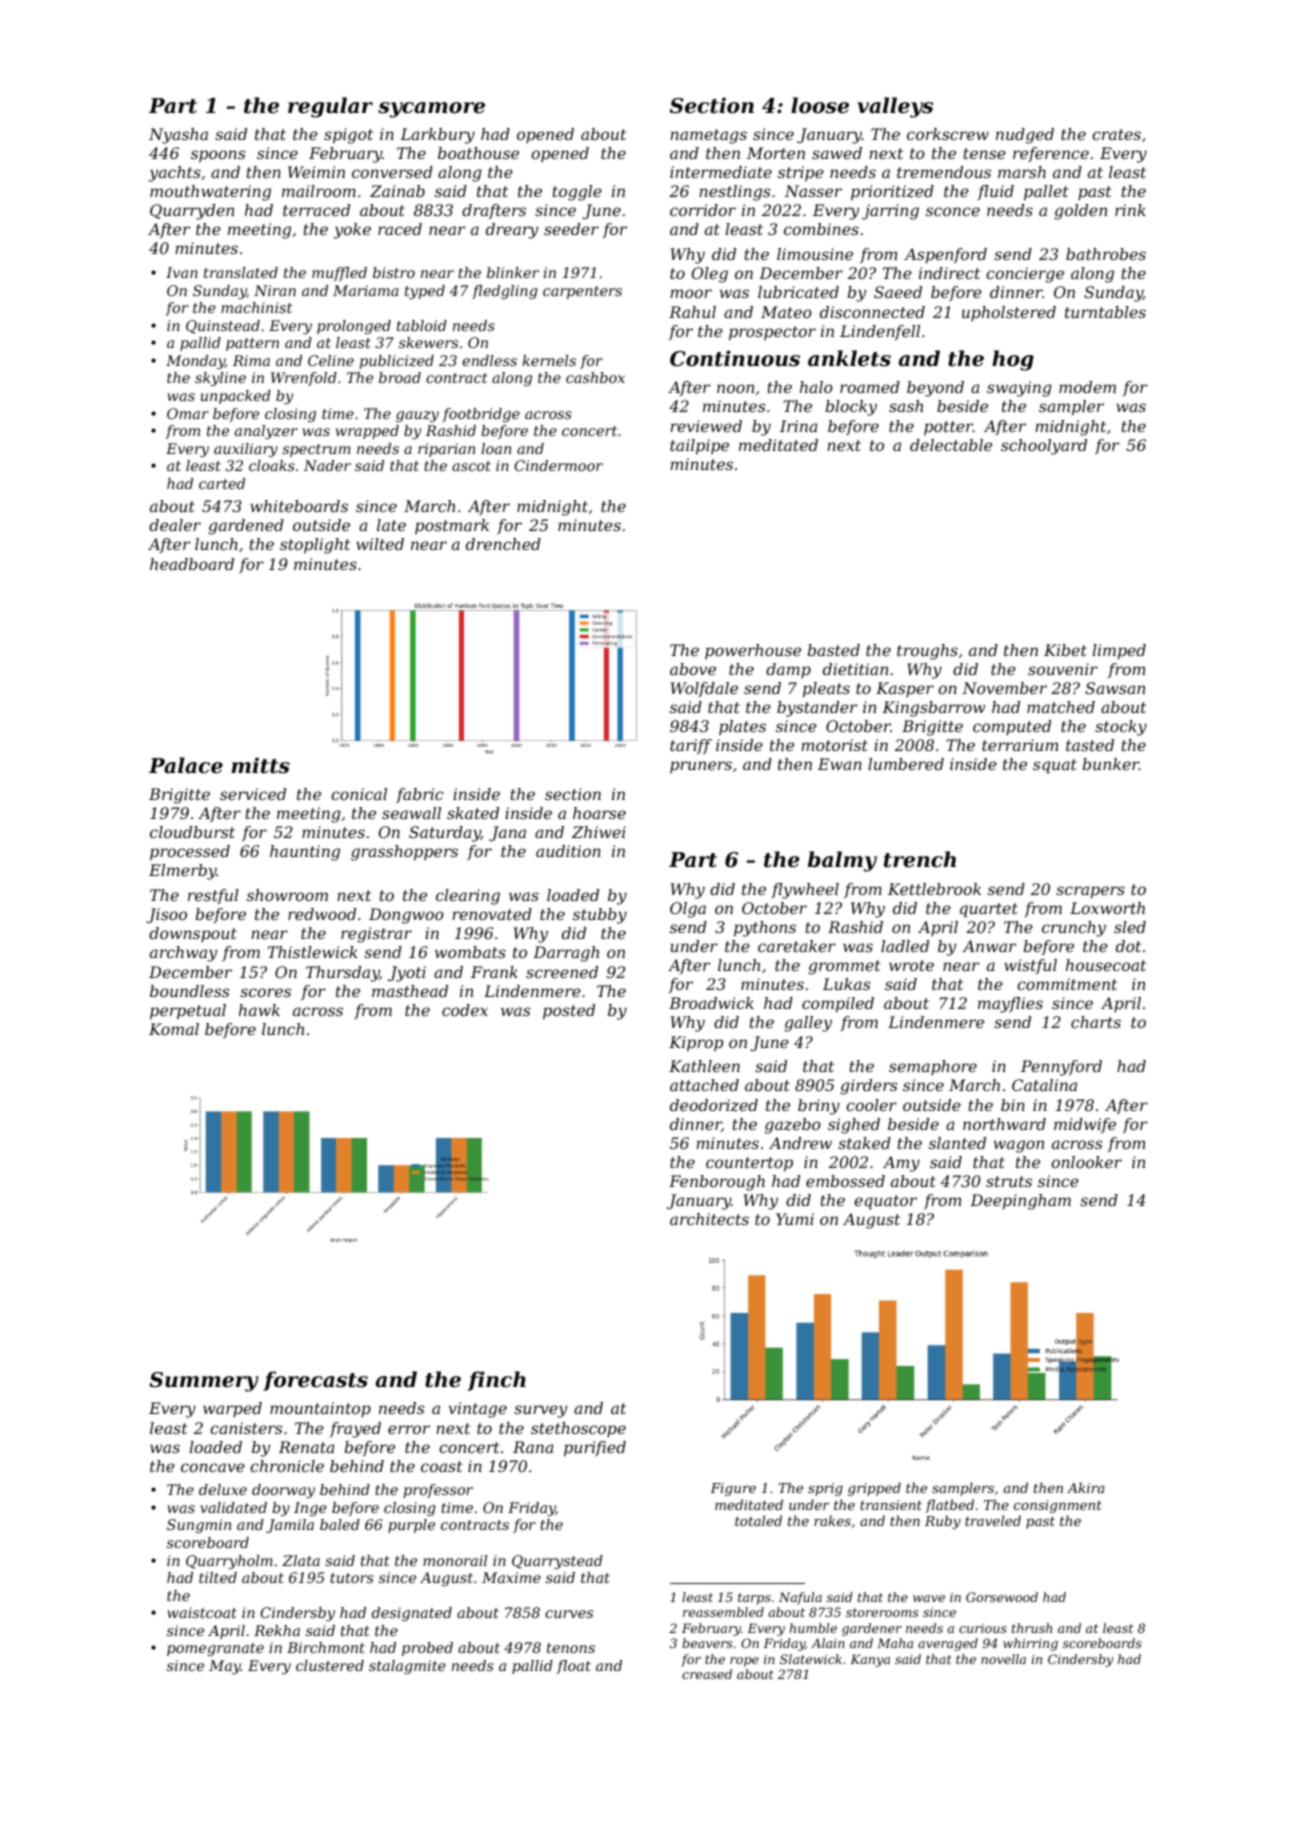 This document has width=1296, height=1833. Describe the element at coordinates (1121, 728) in the document. I see `stocky` at that location.
